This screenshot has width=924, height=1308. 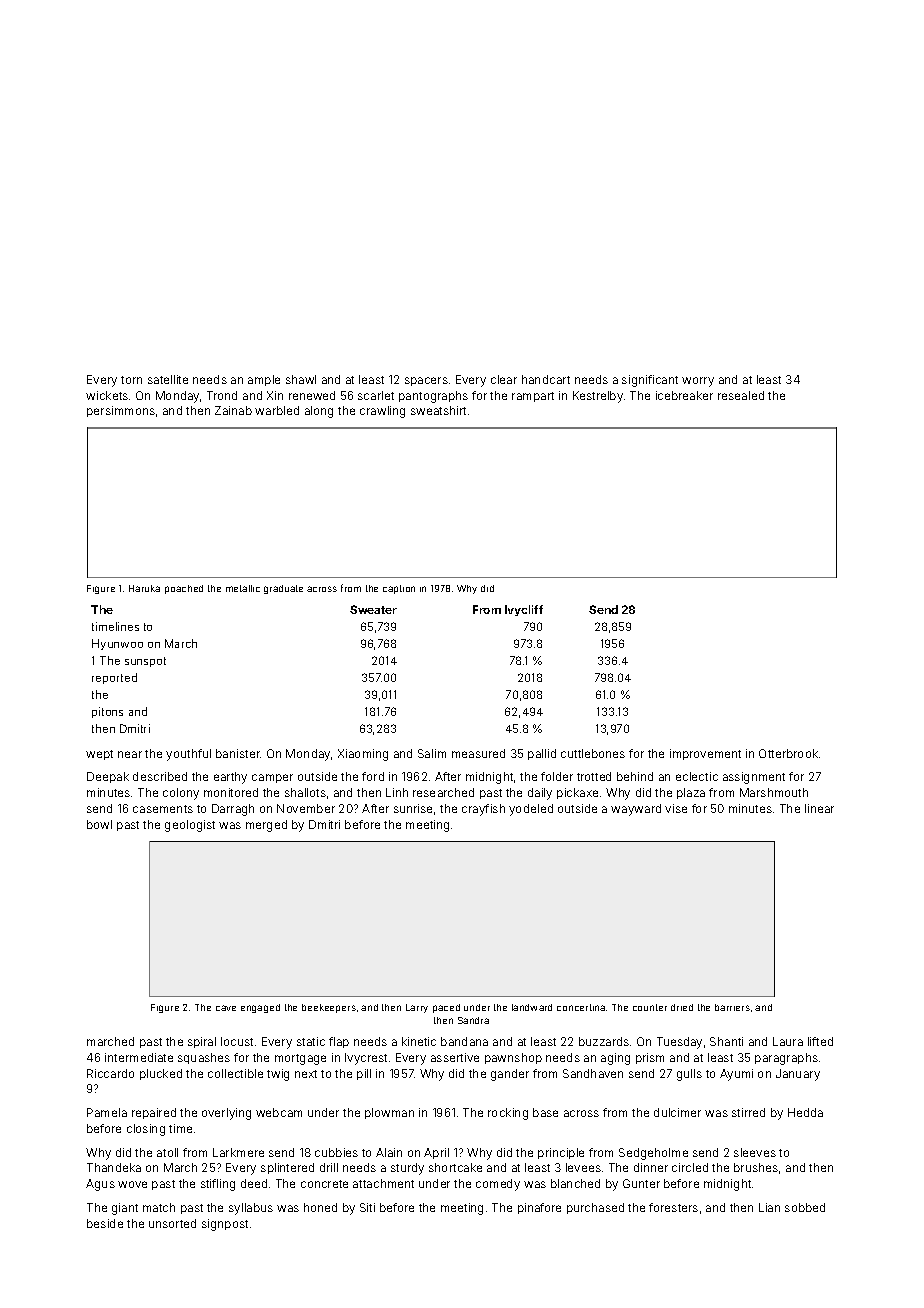 I want to click on improvement, so click(x=705, y=754).
